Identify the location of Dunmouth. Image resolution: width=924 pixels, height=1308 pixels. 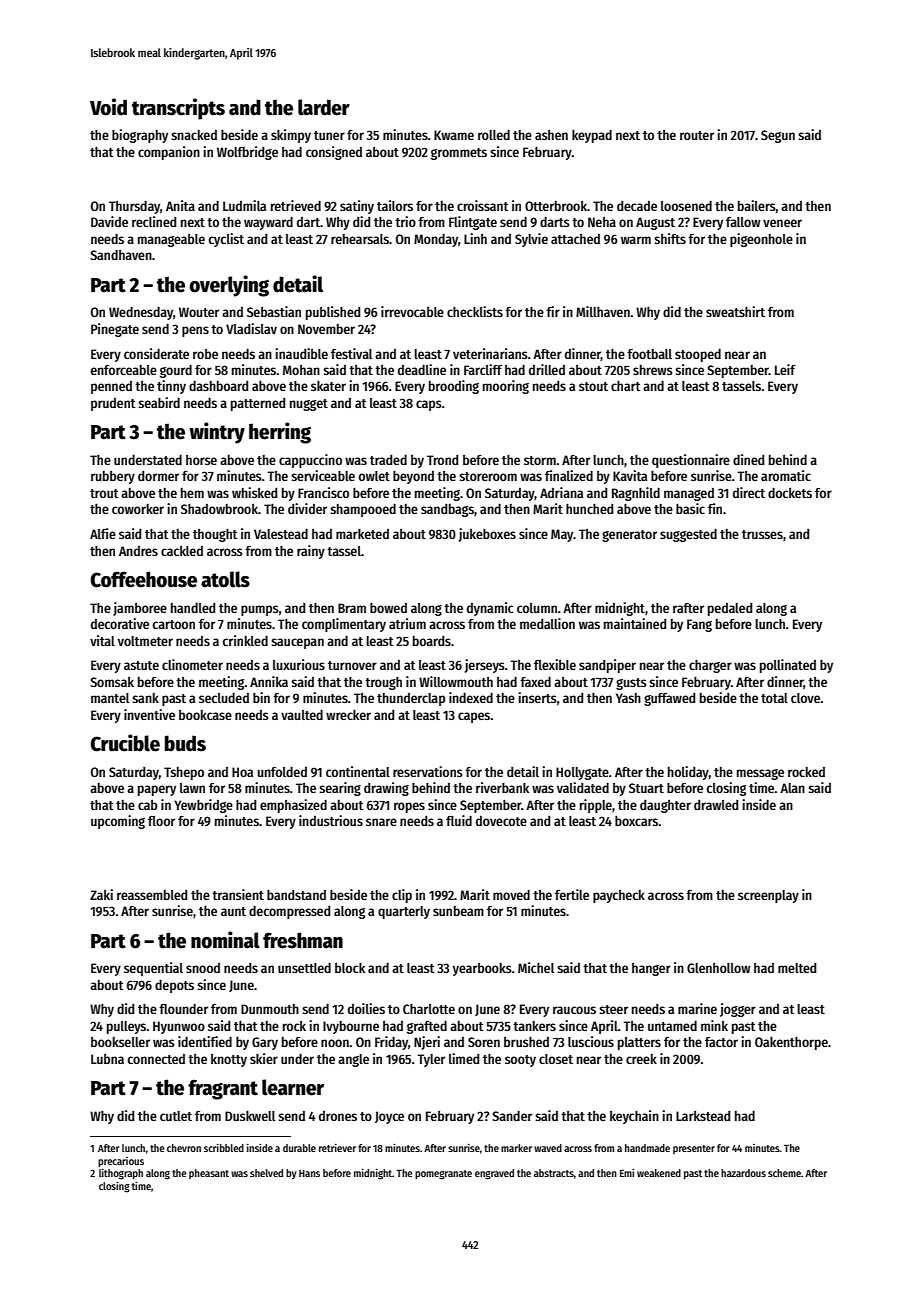
(270, 1009).
